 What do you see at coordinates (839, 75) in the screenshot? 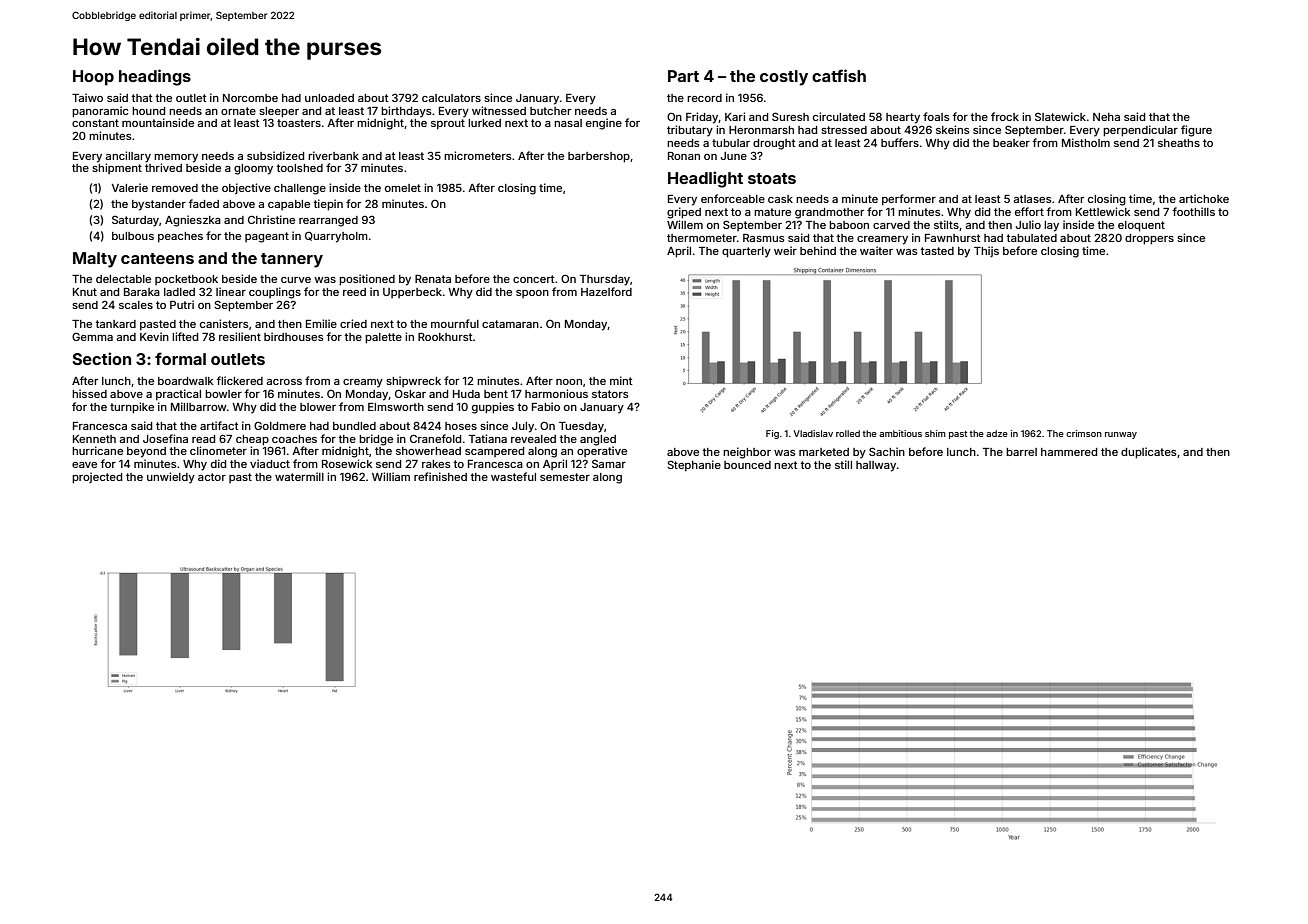
I see `catfish` at bounding box center [839, 75].
